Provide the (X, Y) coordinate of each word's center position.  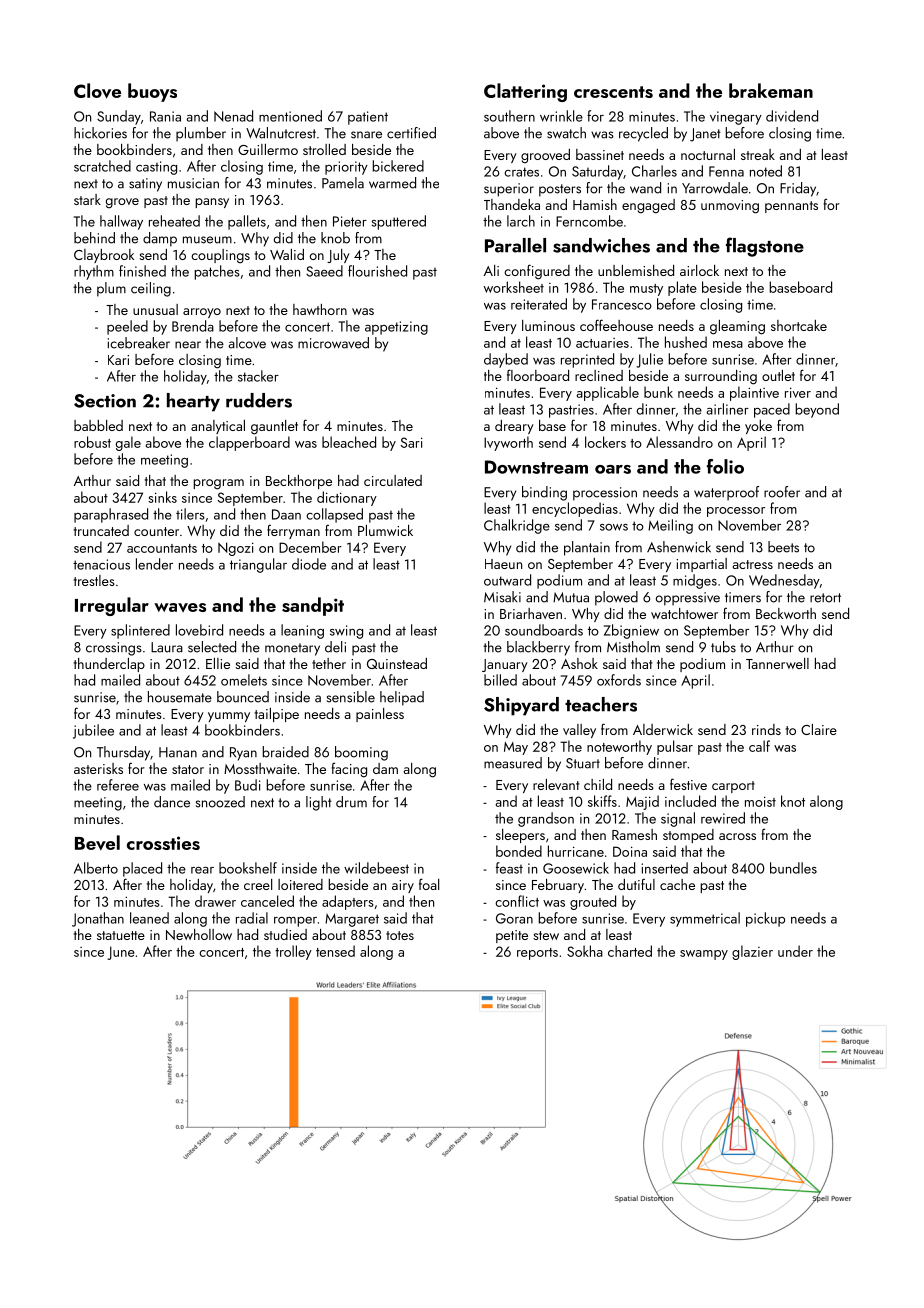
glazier (752, 952)
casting (156, 168)
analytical (218, 427)
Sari (412, 442)
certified (411, 133)
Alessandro (679, 442)
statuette (121, 935)
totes (400, 935)
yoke (758, 427)
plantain (587, 548)
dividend (792, 116)
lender (154, 564)
